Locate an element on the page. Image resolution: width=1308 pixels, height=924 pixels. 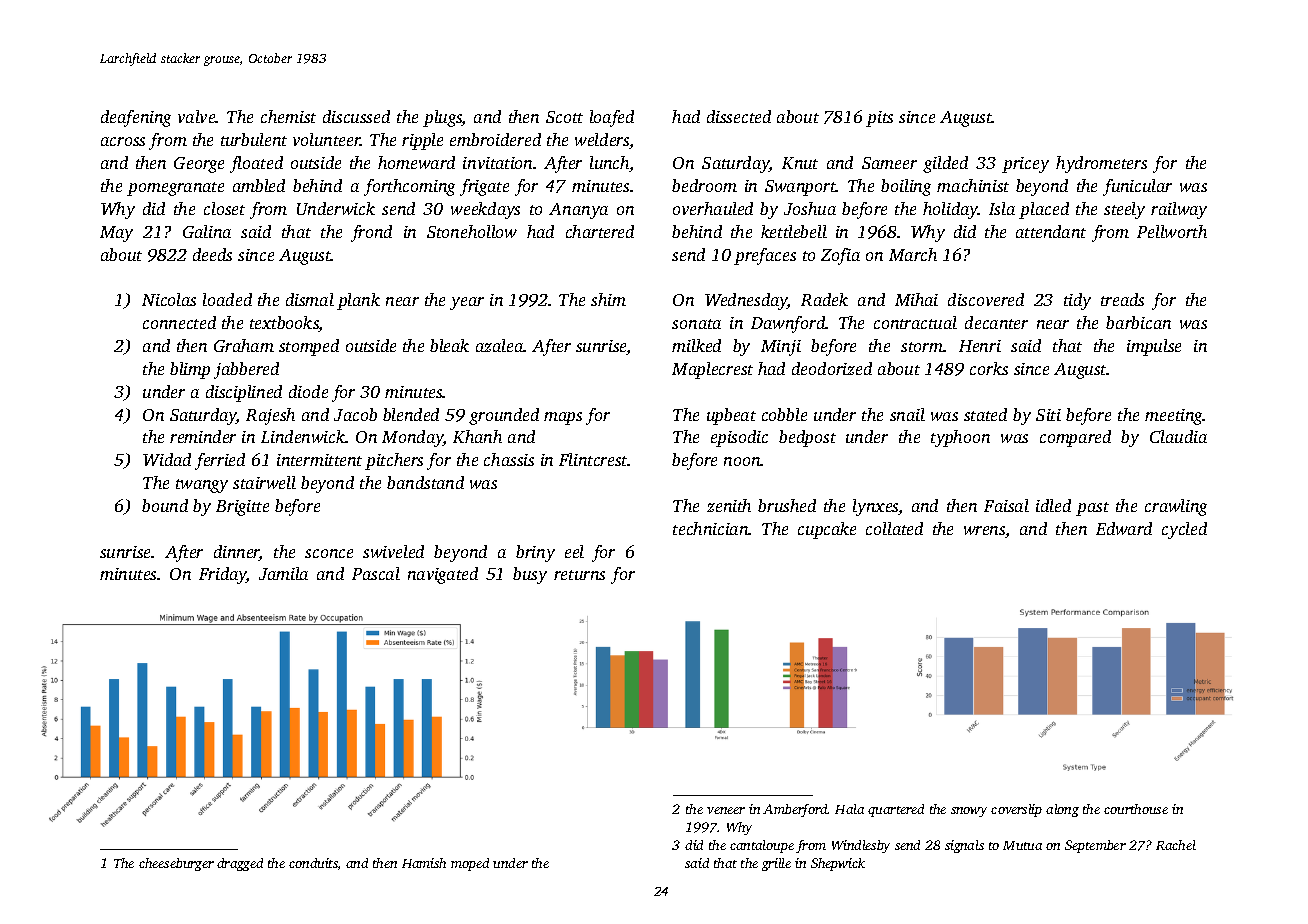
busy is located at coordinates (530, 575).
